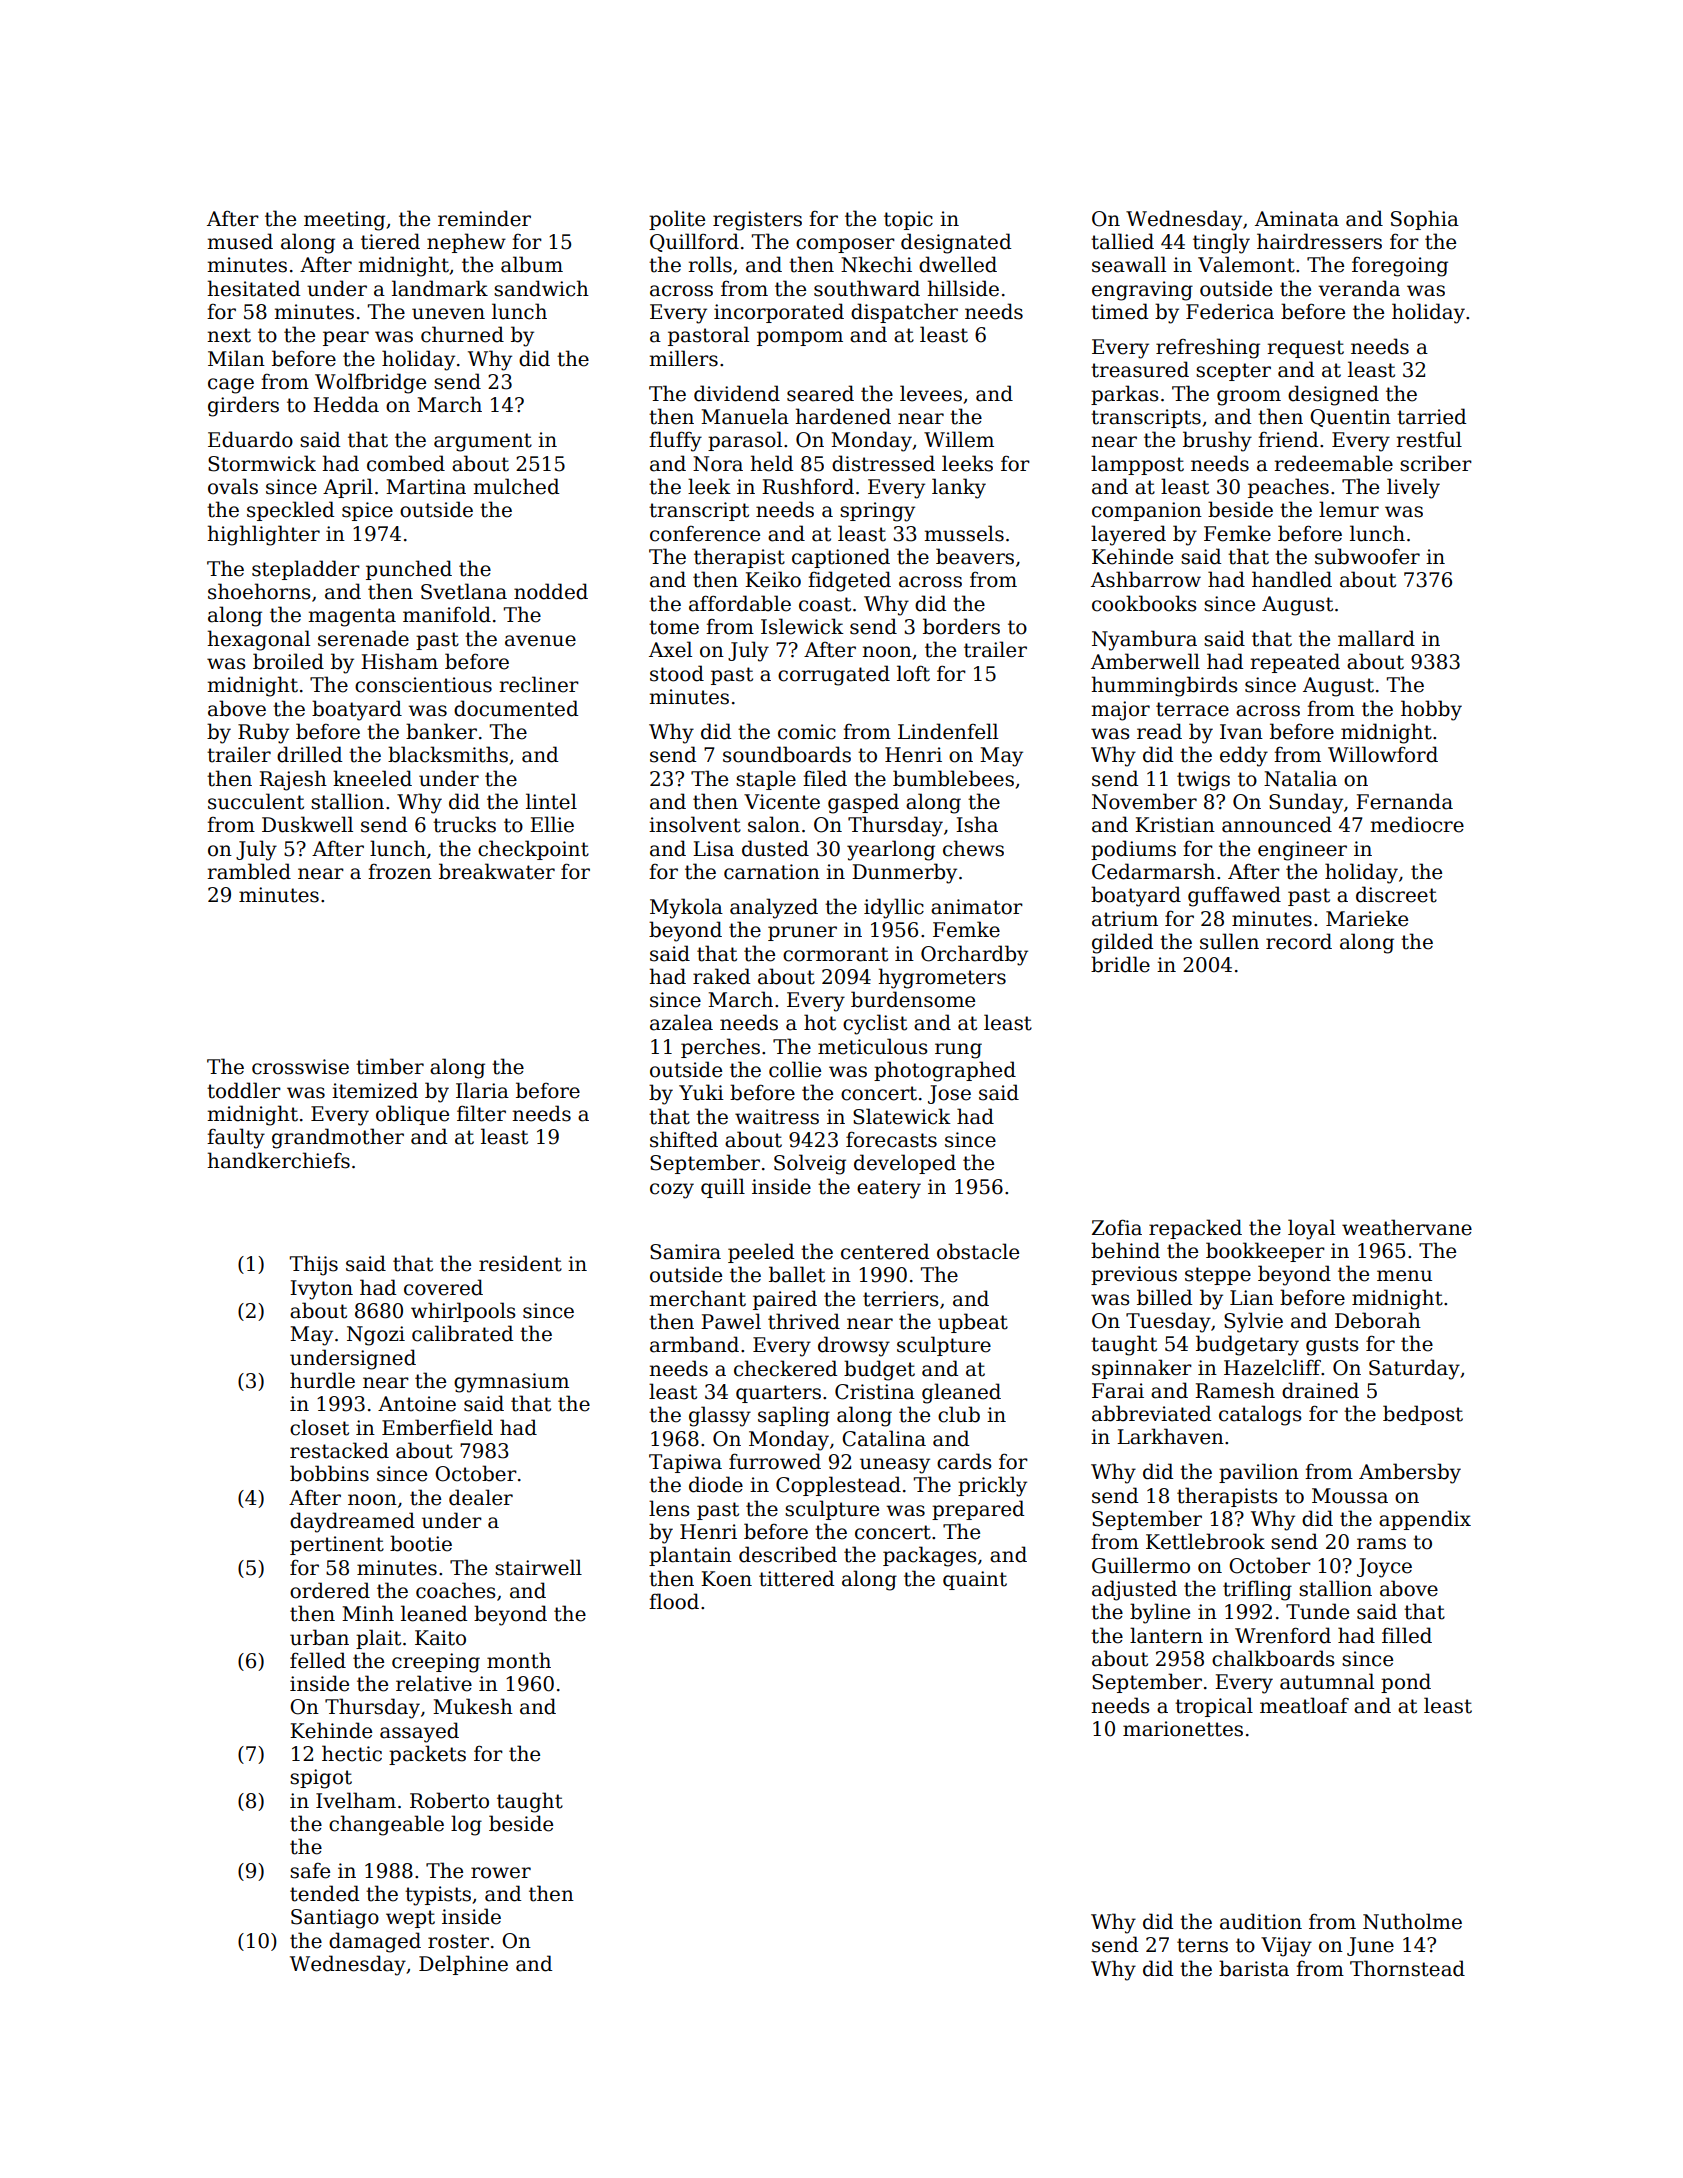 The width and height of the image is (1683, 2178). I want to click on Ramesh, so click(1235, 1390).
